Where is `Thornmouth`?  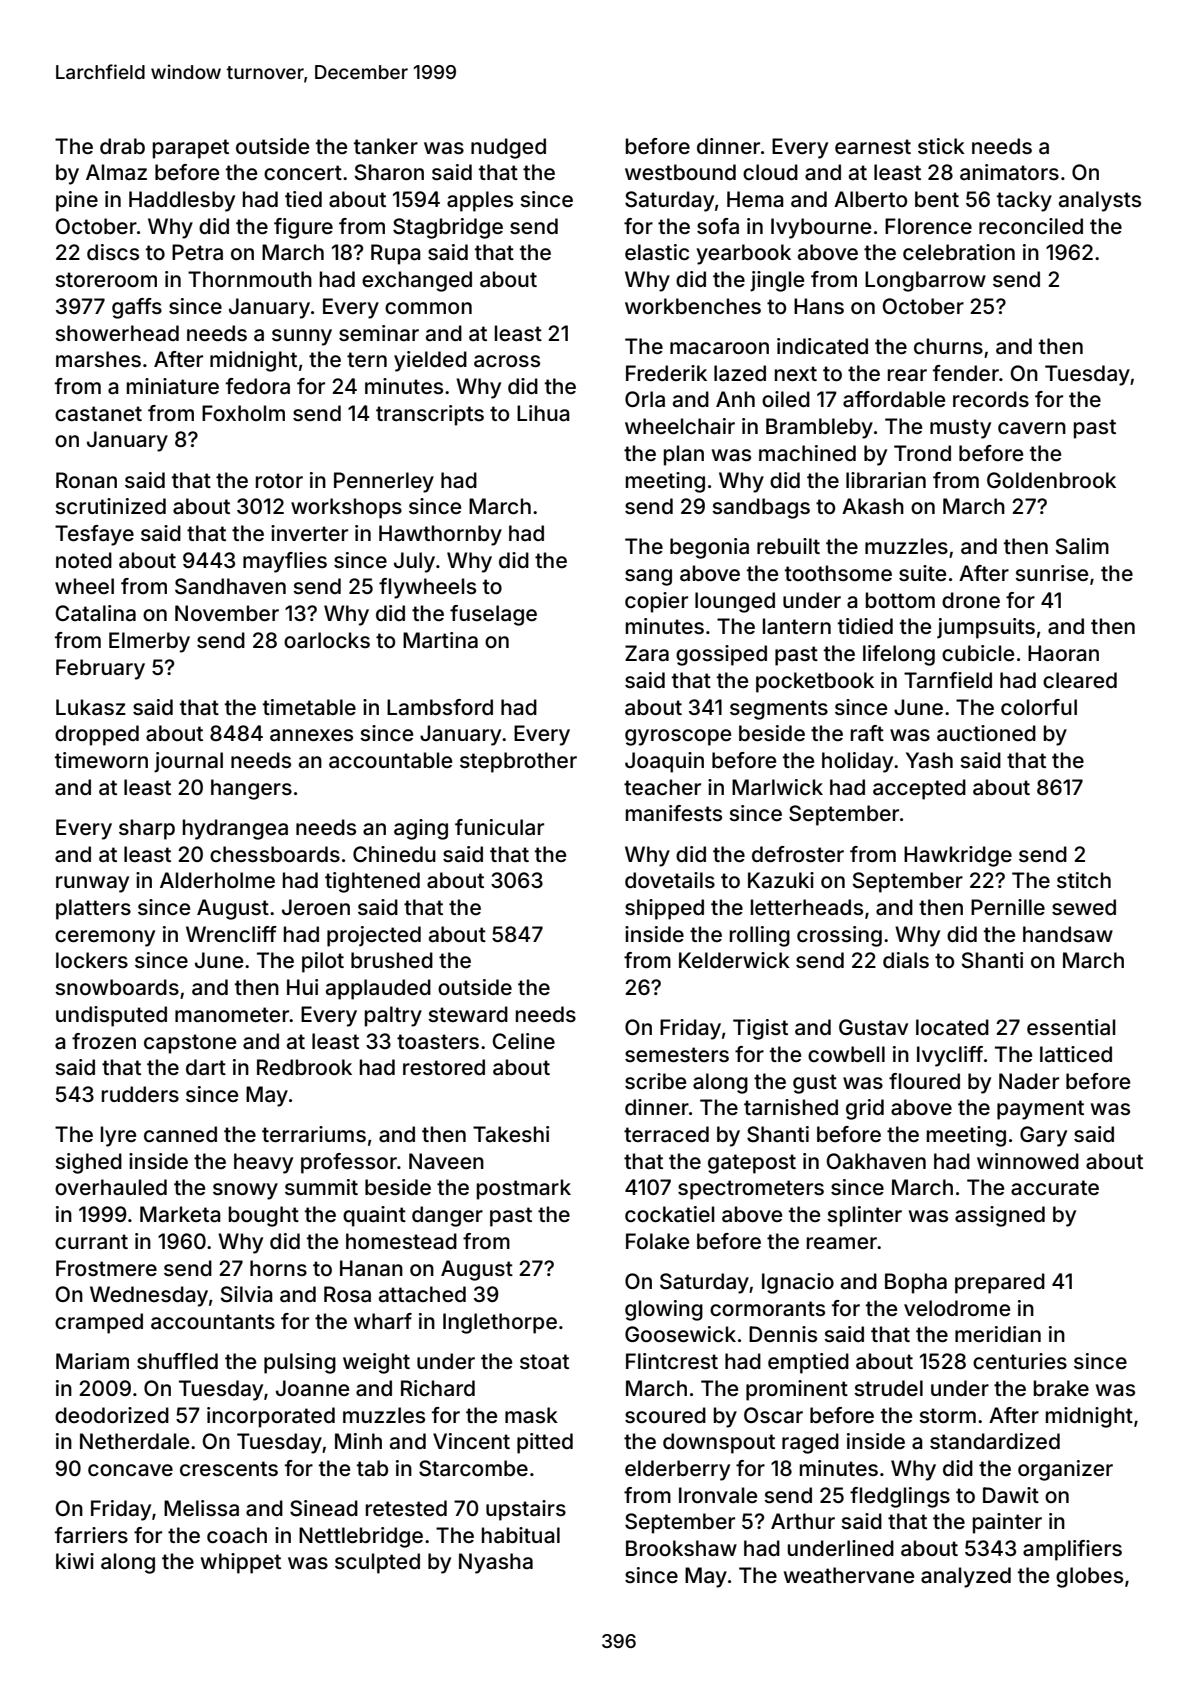
Thornmouth is located at coordinates (250, 279).
